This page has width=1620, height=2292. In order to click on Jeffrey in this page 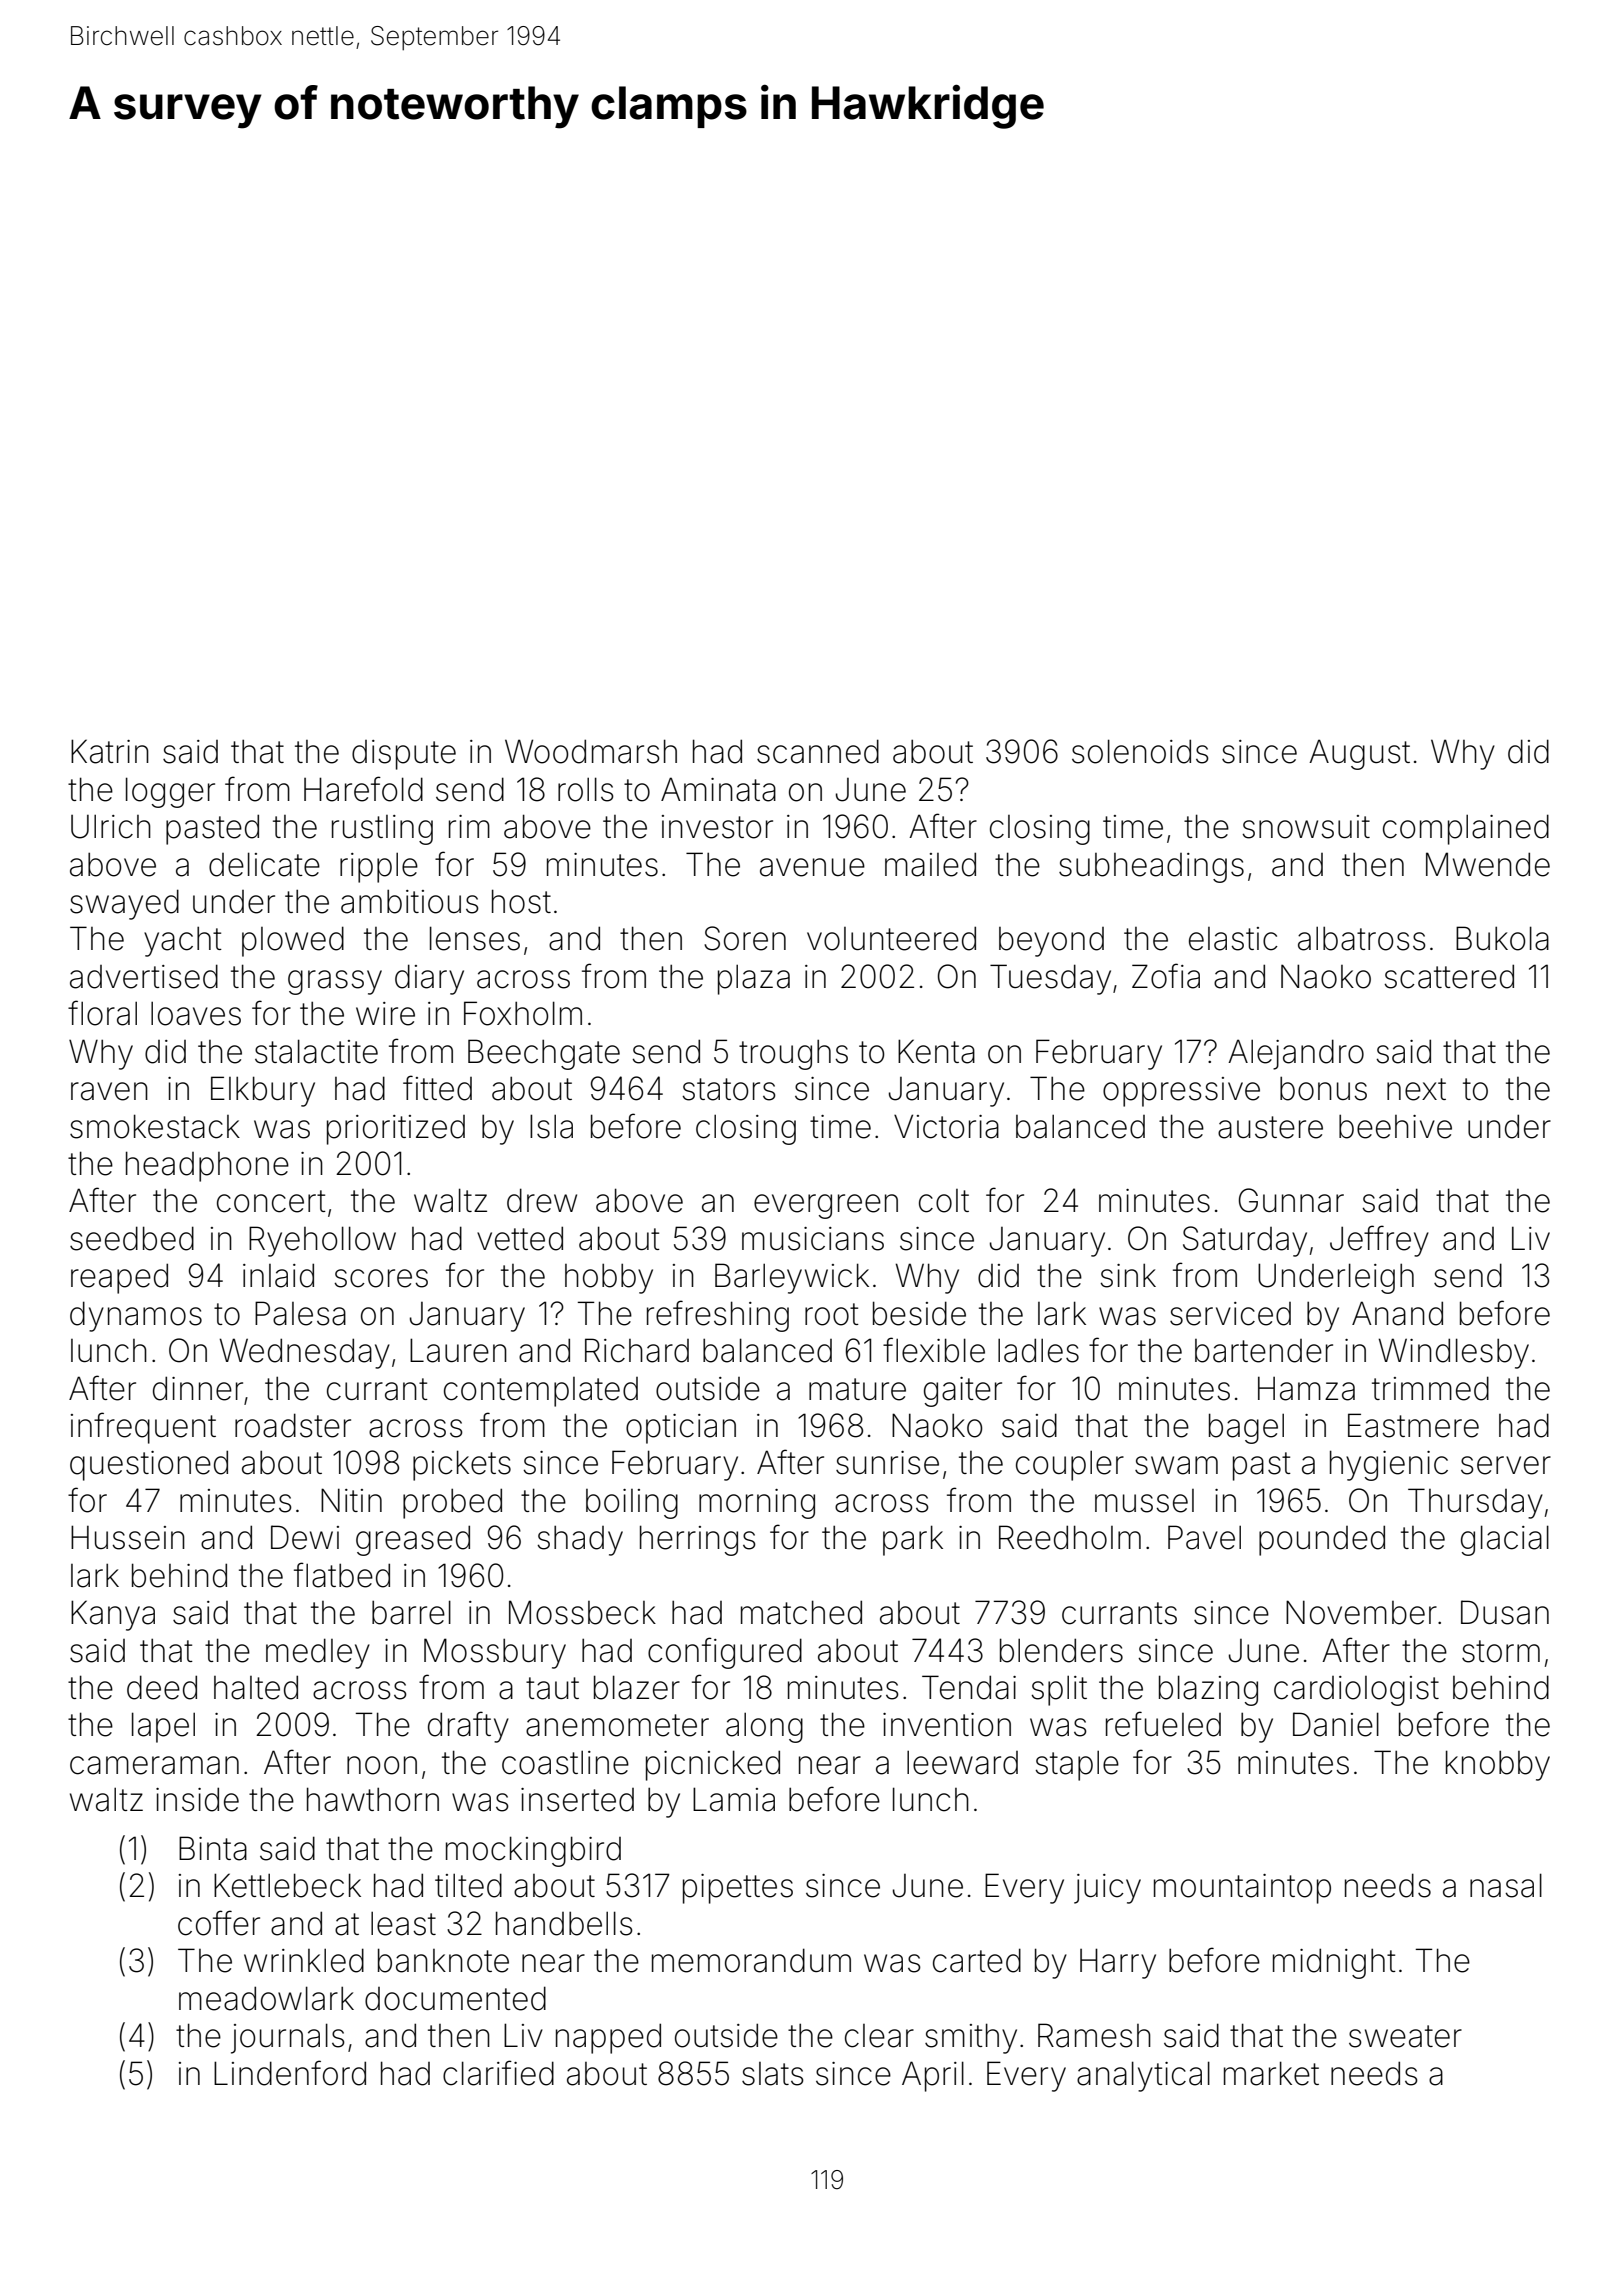, I will do `click(1379, 1241)`.
